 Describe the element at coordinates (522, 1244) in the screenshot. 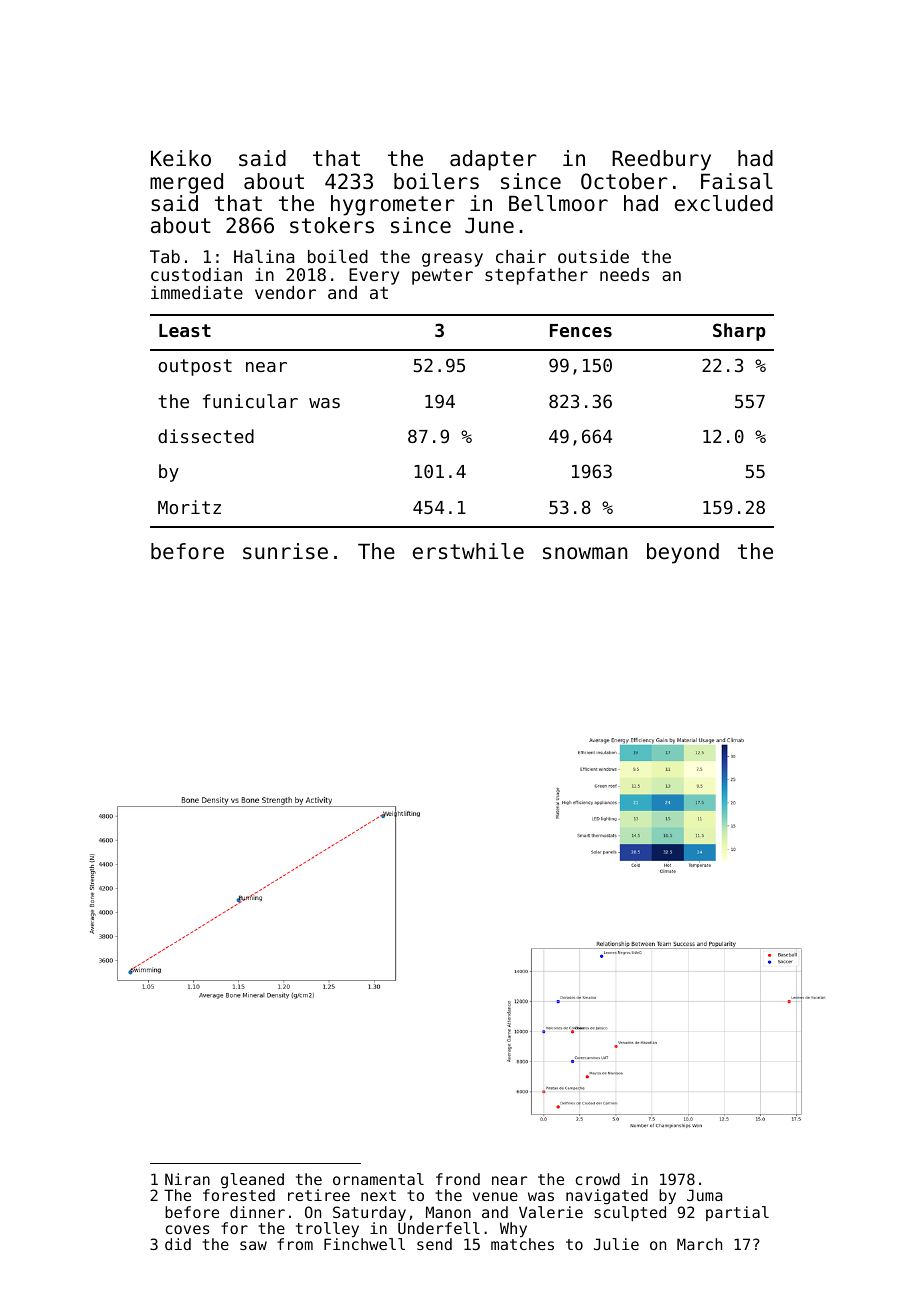

I see `matches` at that location.
